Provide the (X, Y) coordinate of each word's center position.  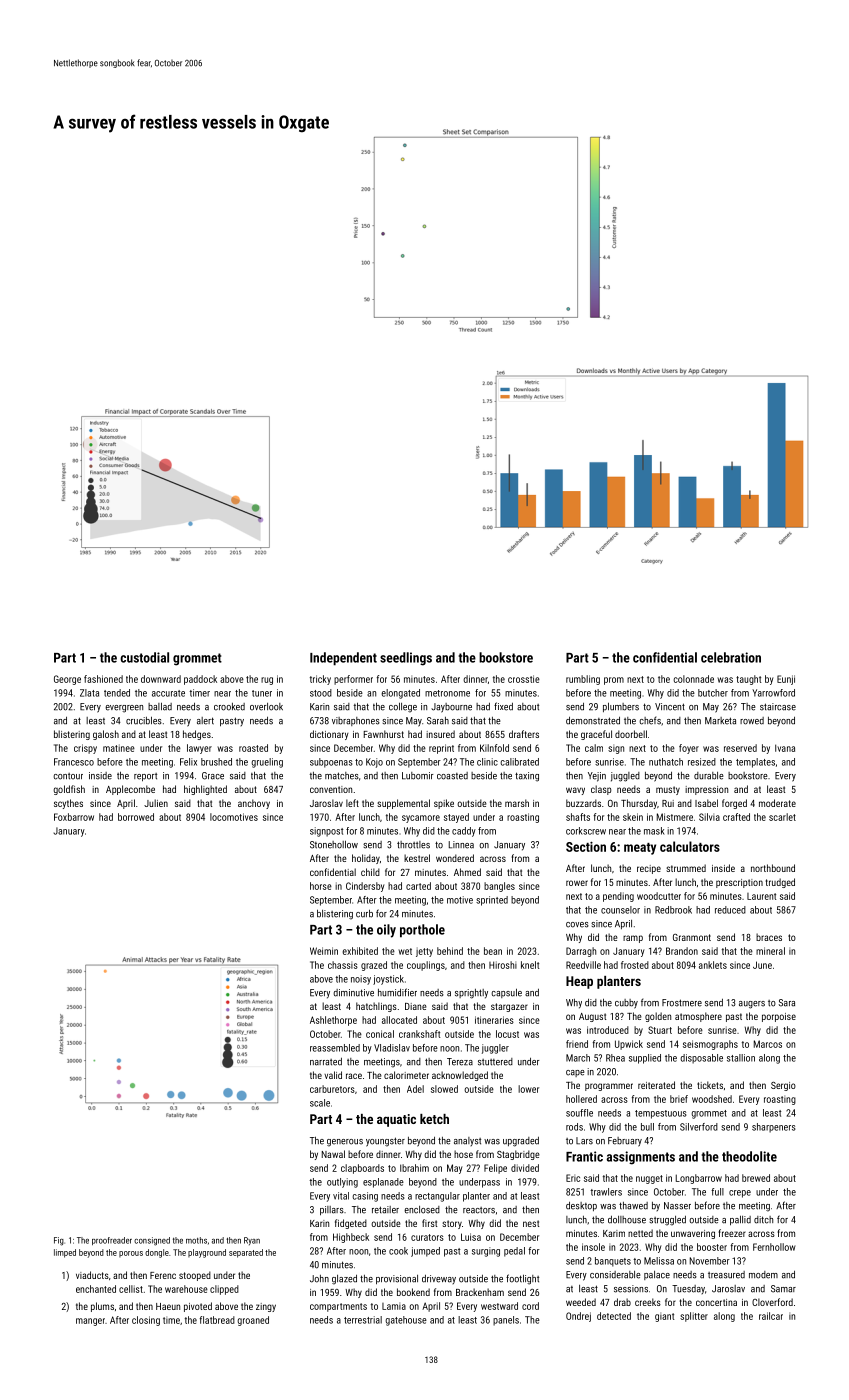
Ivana (785, 748)
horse (321, 886)
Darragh (581, 952)
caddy (464, 832)
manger (90, 1322)
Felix (188, 762)
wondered (455, 858)
